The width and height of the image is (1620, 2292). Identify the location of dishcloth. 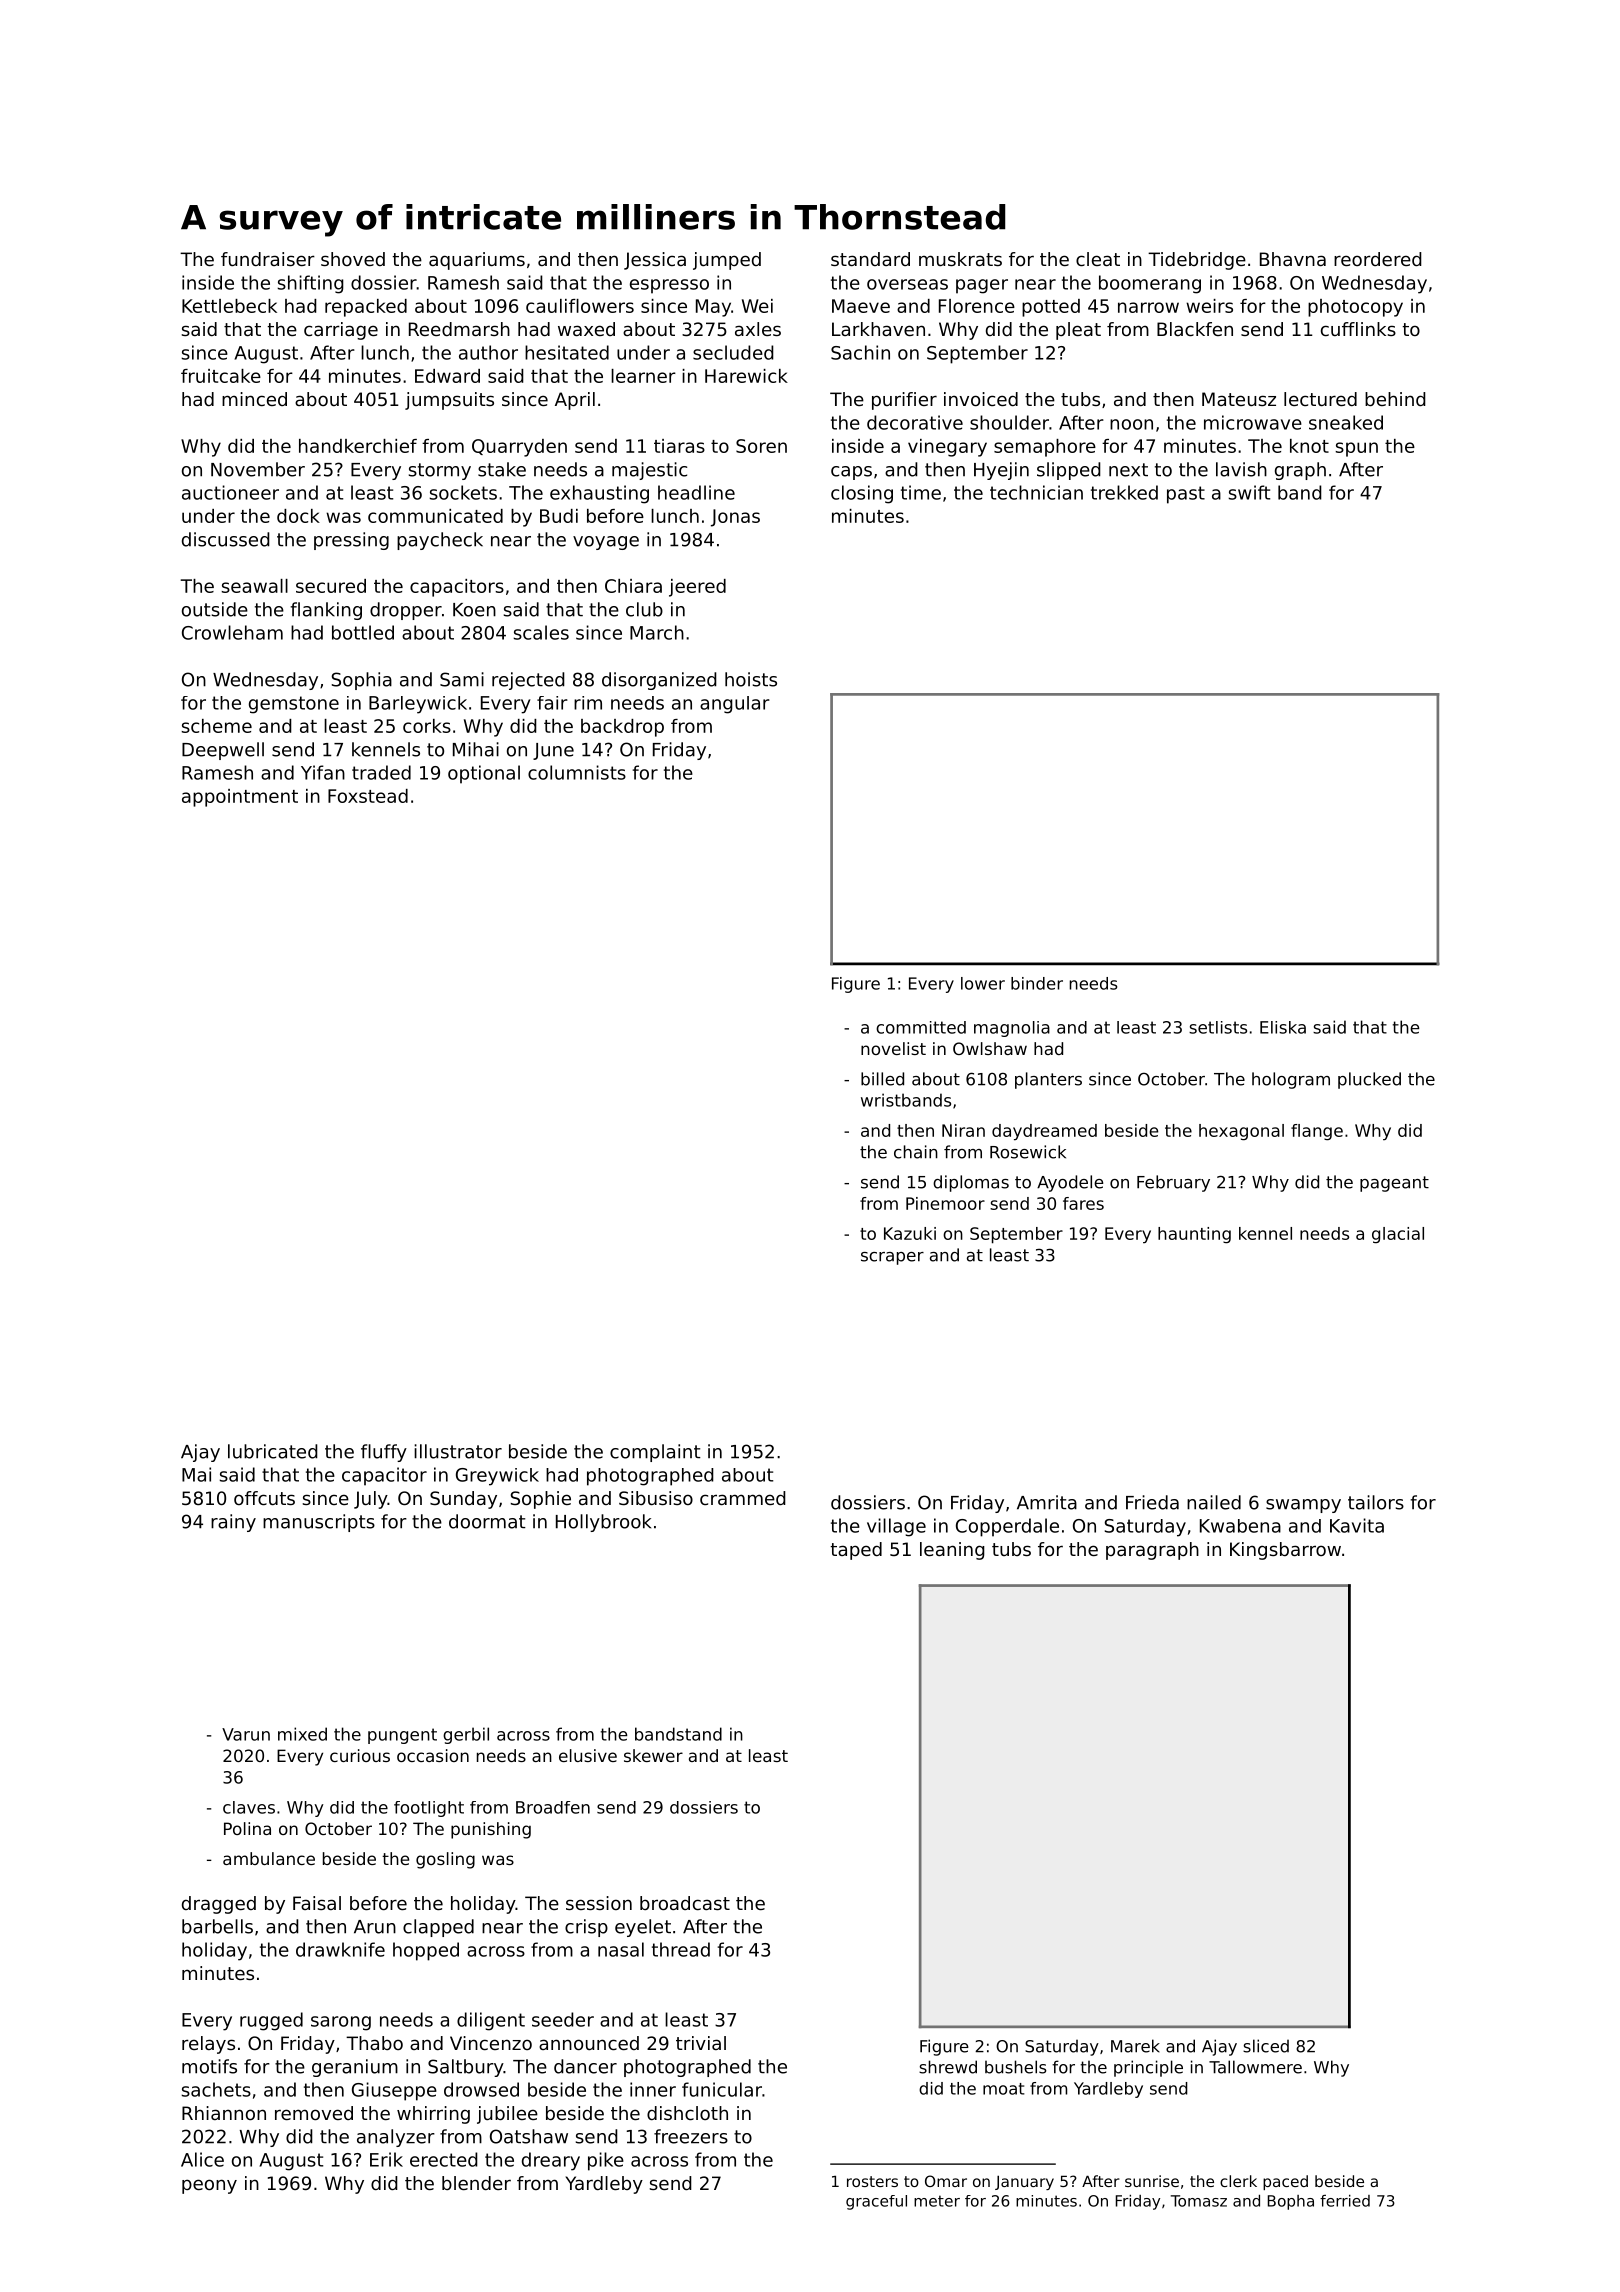
(687, 2113).
